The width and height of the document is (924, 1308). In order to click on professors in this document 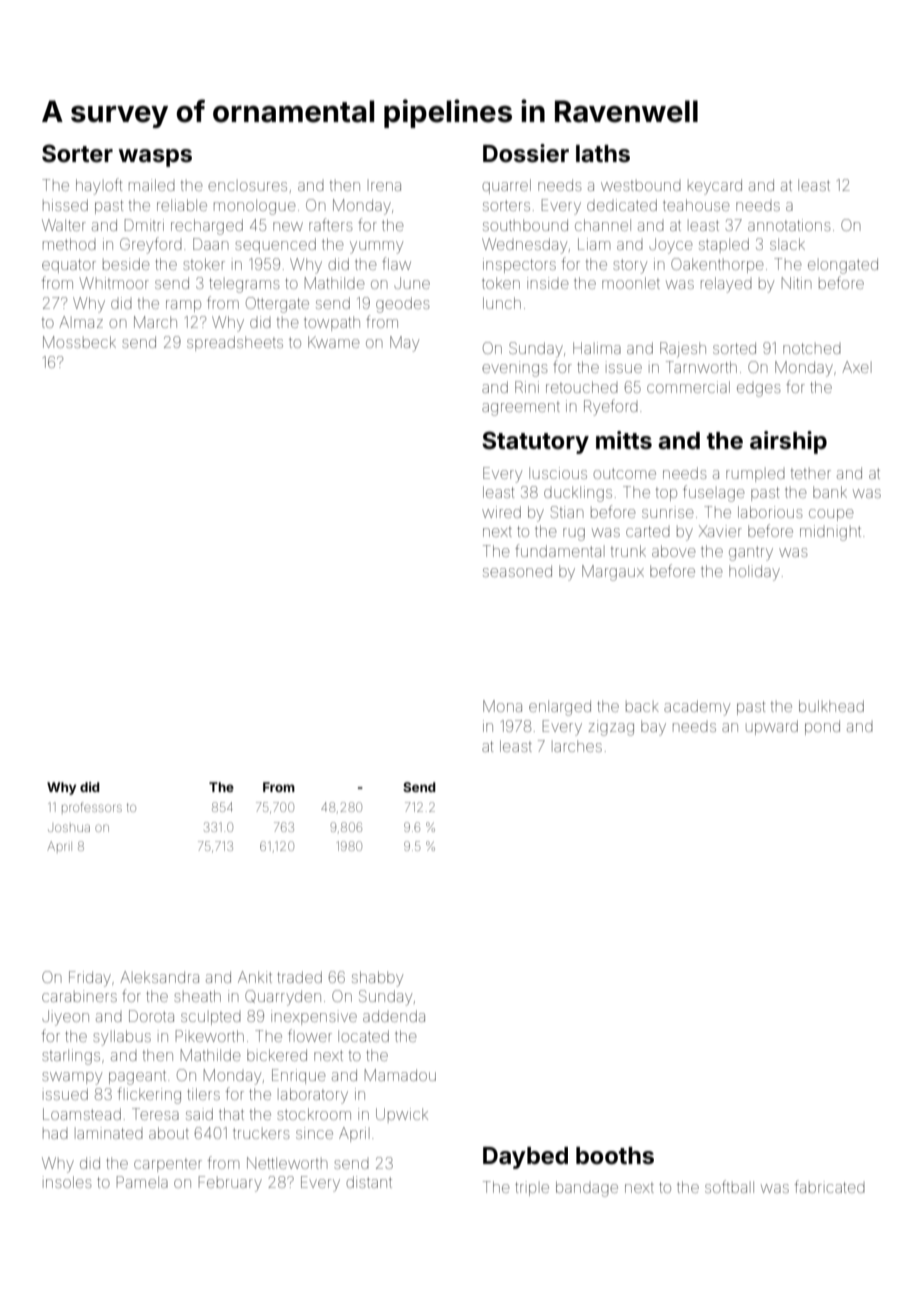, I will do `click(92, 807)`.
